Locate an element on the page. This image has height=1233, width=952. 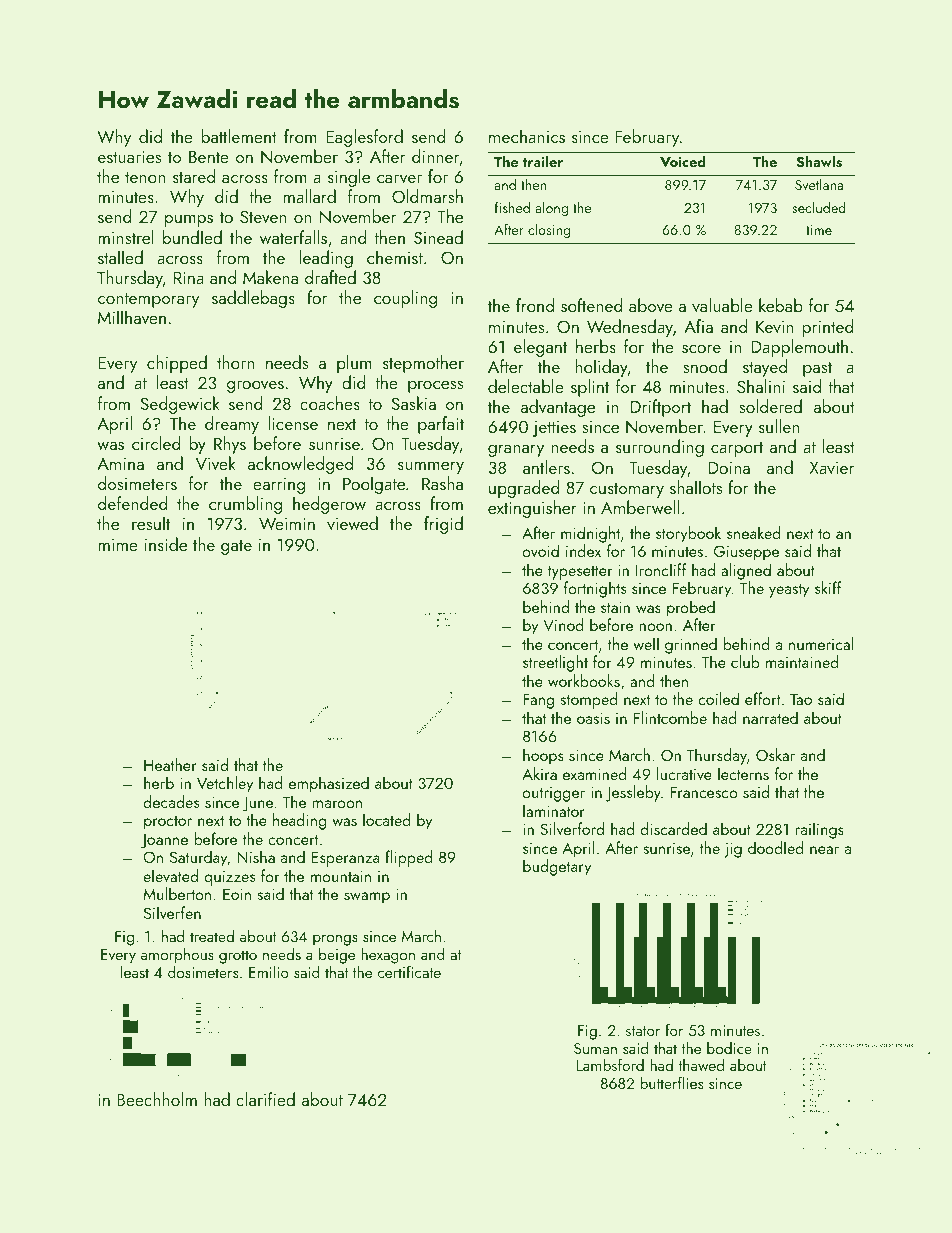
amorphous is located at coordinates (177, 956).
